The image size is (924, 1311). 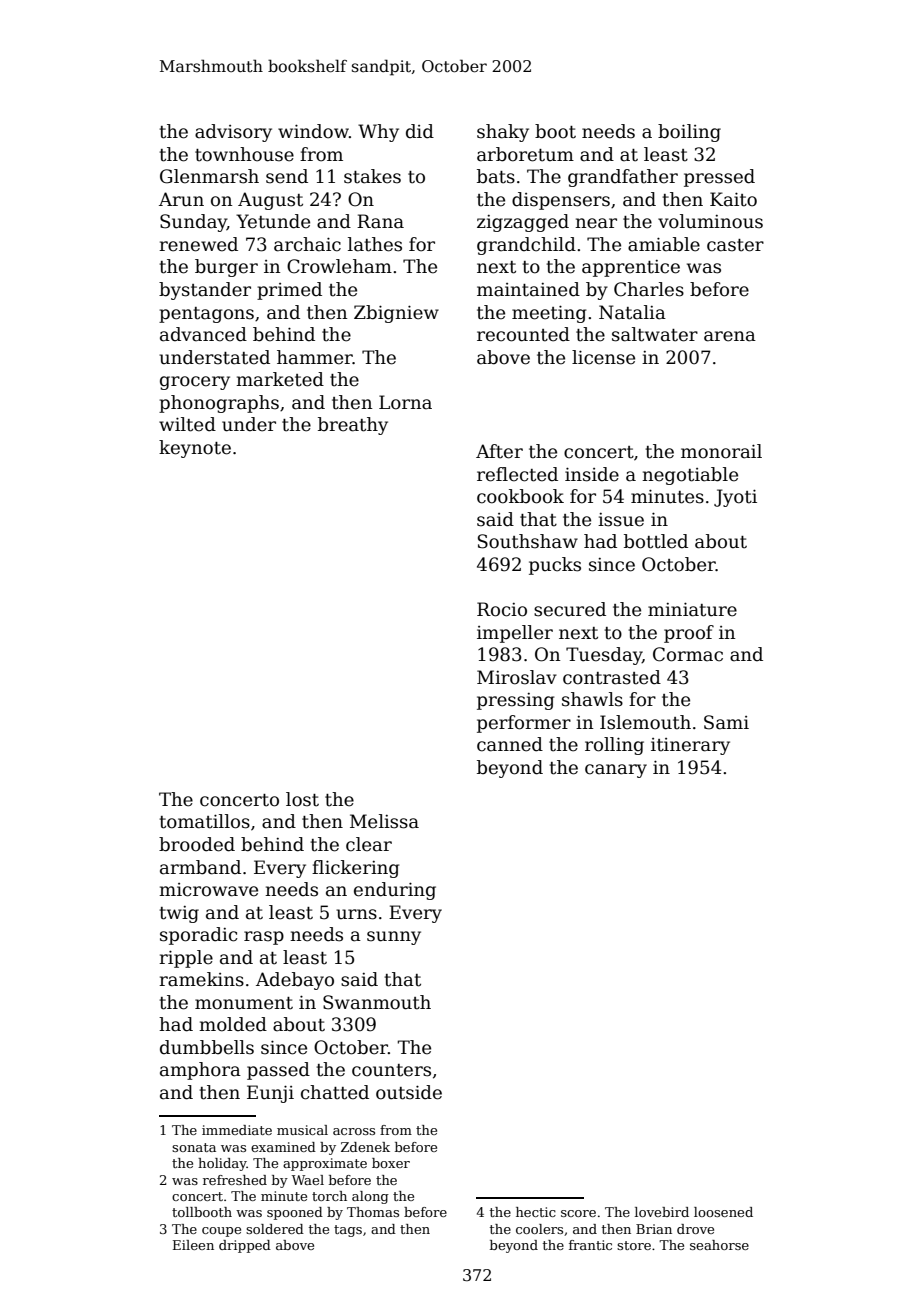 I want to click on Kaito, so click(x=733, y=199).
